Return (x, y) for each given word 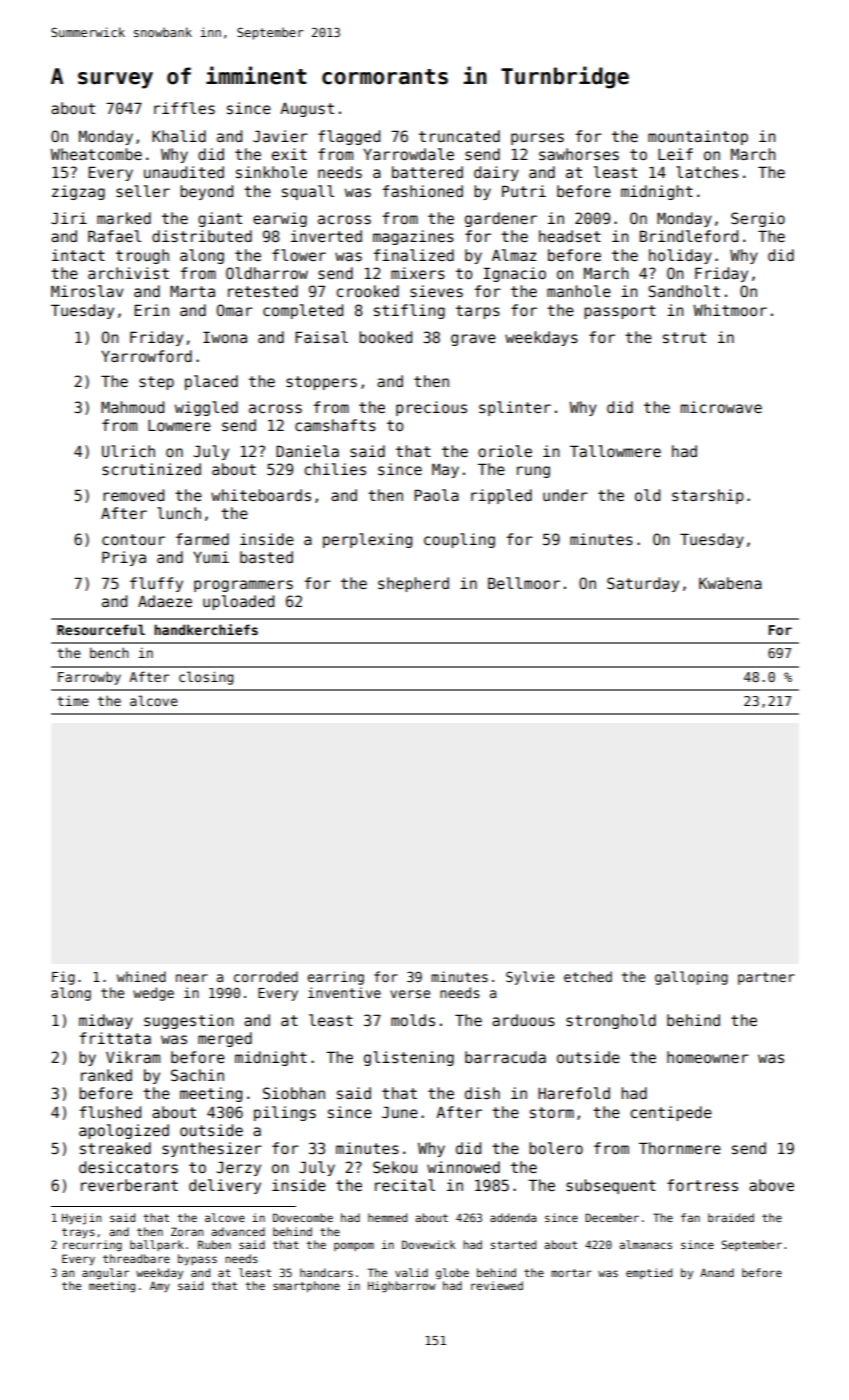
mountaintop (698, 137)
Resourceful (101, 629)
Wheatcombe (96, 154)
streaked (115, 1148)
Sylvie (530, 978)
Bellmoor (524, 583)
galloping (691, 978)
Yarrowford (146, 356)
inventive (344, 992)
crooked (367, 291)
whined (141, 976)
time (73, 701)
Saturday (643, 584)
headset (570, 236)
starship (708, 496)
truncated (459, 136)
